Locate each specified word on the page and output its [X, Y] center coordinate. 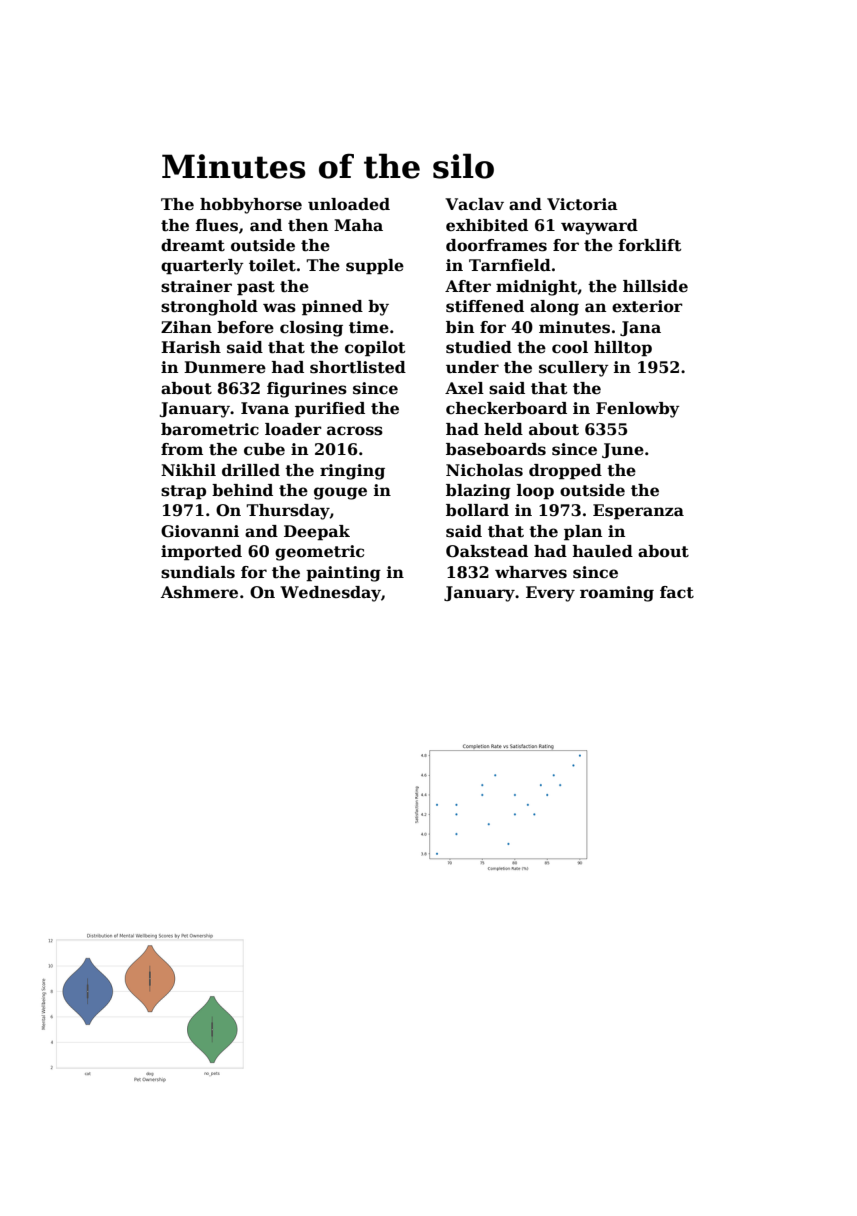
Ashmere [199, 592]
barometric [210, 429]
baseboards [496, 449]
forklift [650, 245]
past [256, 288]
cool [570, 347]
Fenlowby [638, 410]
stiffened [485, 306]
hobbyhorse [251, 206]
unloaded [349, 204]
